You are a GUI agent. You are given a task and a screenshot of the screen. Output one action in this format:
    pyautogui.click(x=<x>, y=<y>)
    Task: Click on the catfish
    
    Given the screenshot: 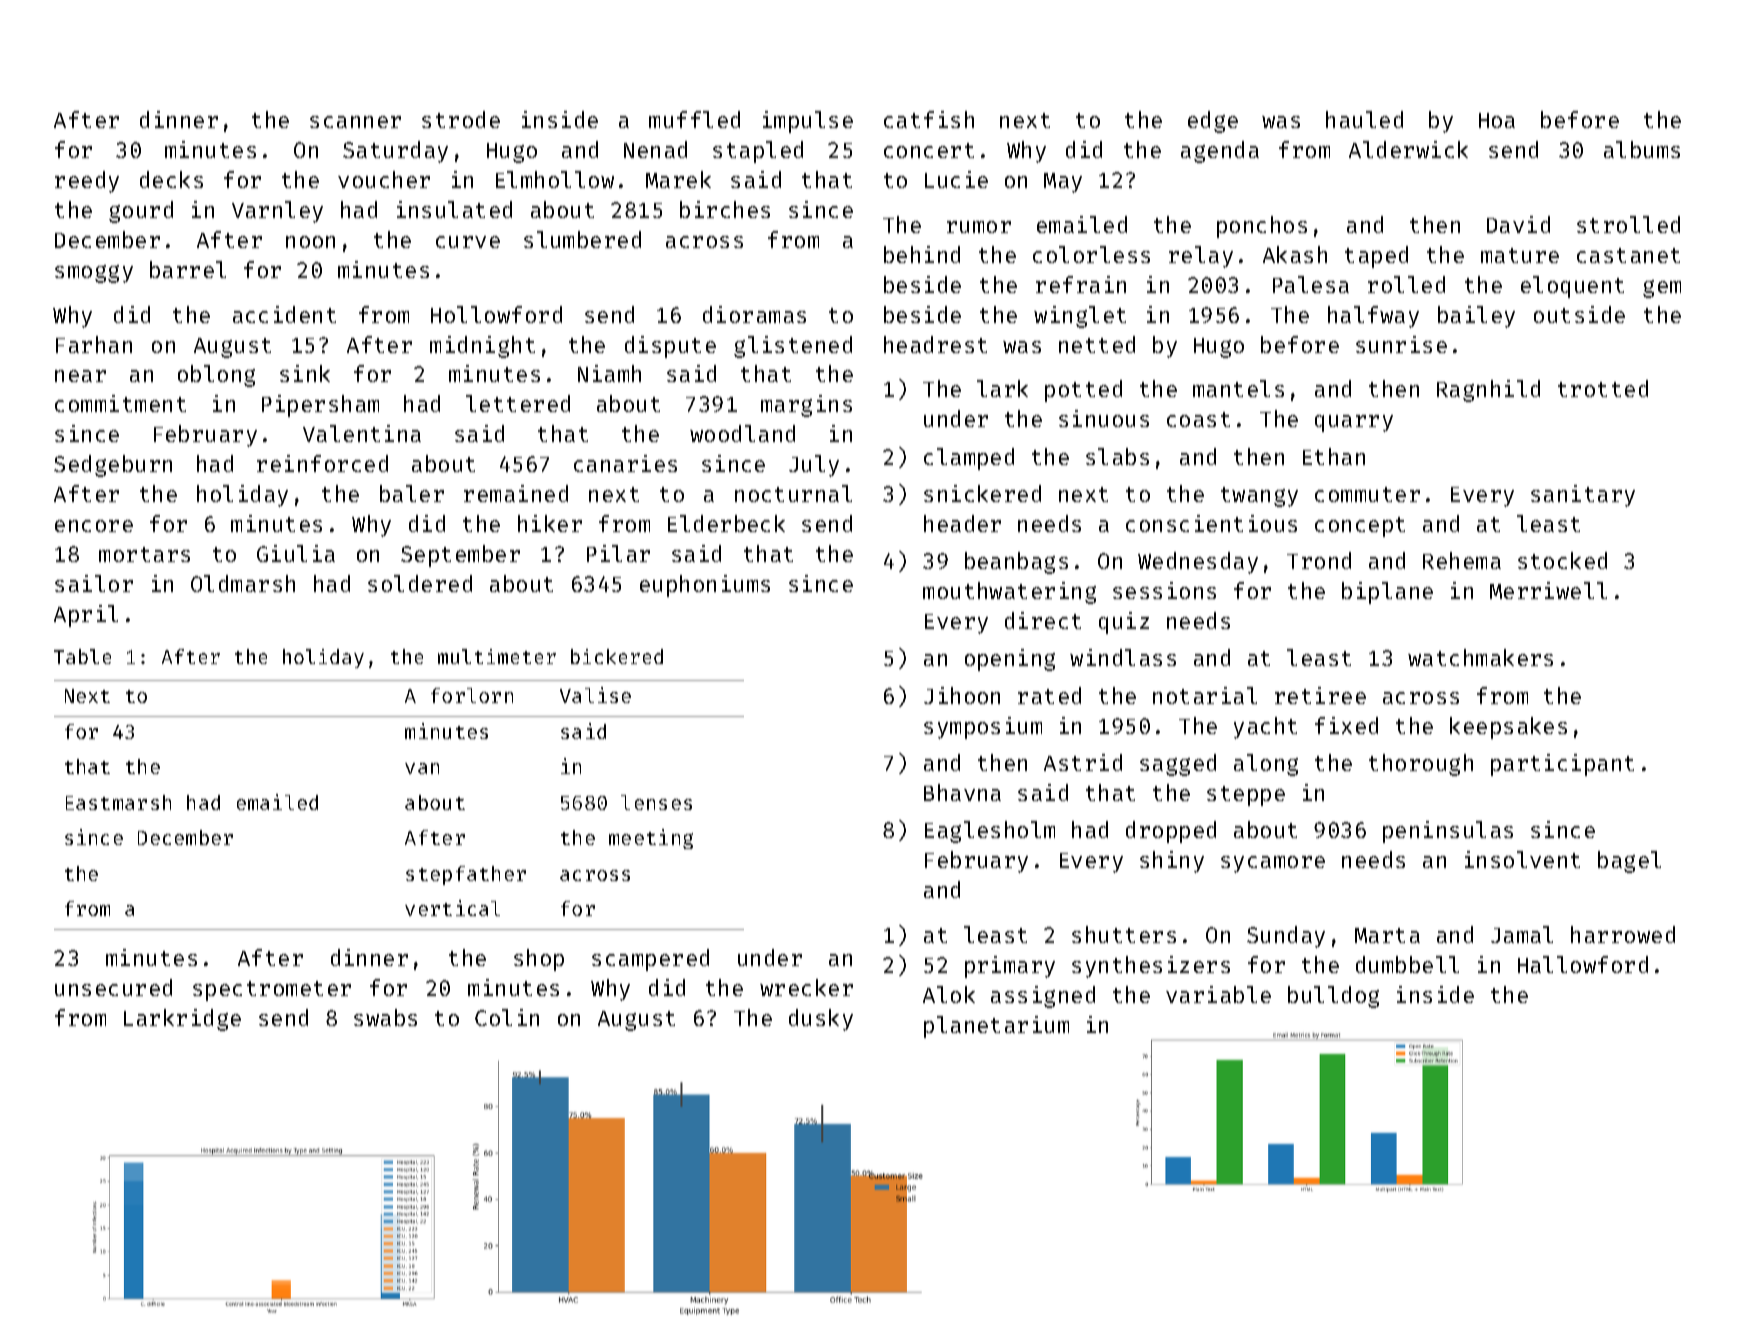 What is the action you would take?
    pyautogui.click(x=929, y=119)
